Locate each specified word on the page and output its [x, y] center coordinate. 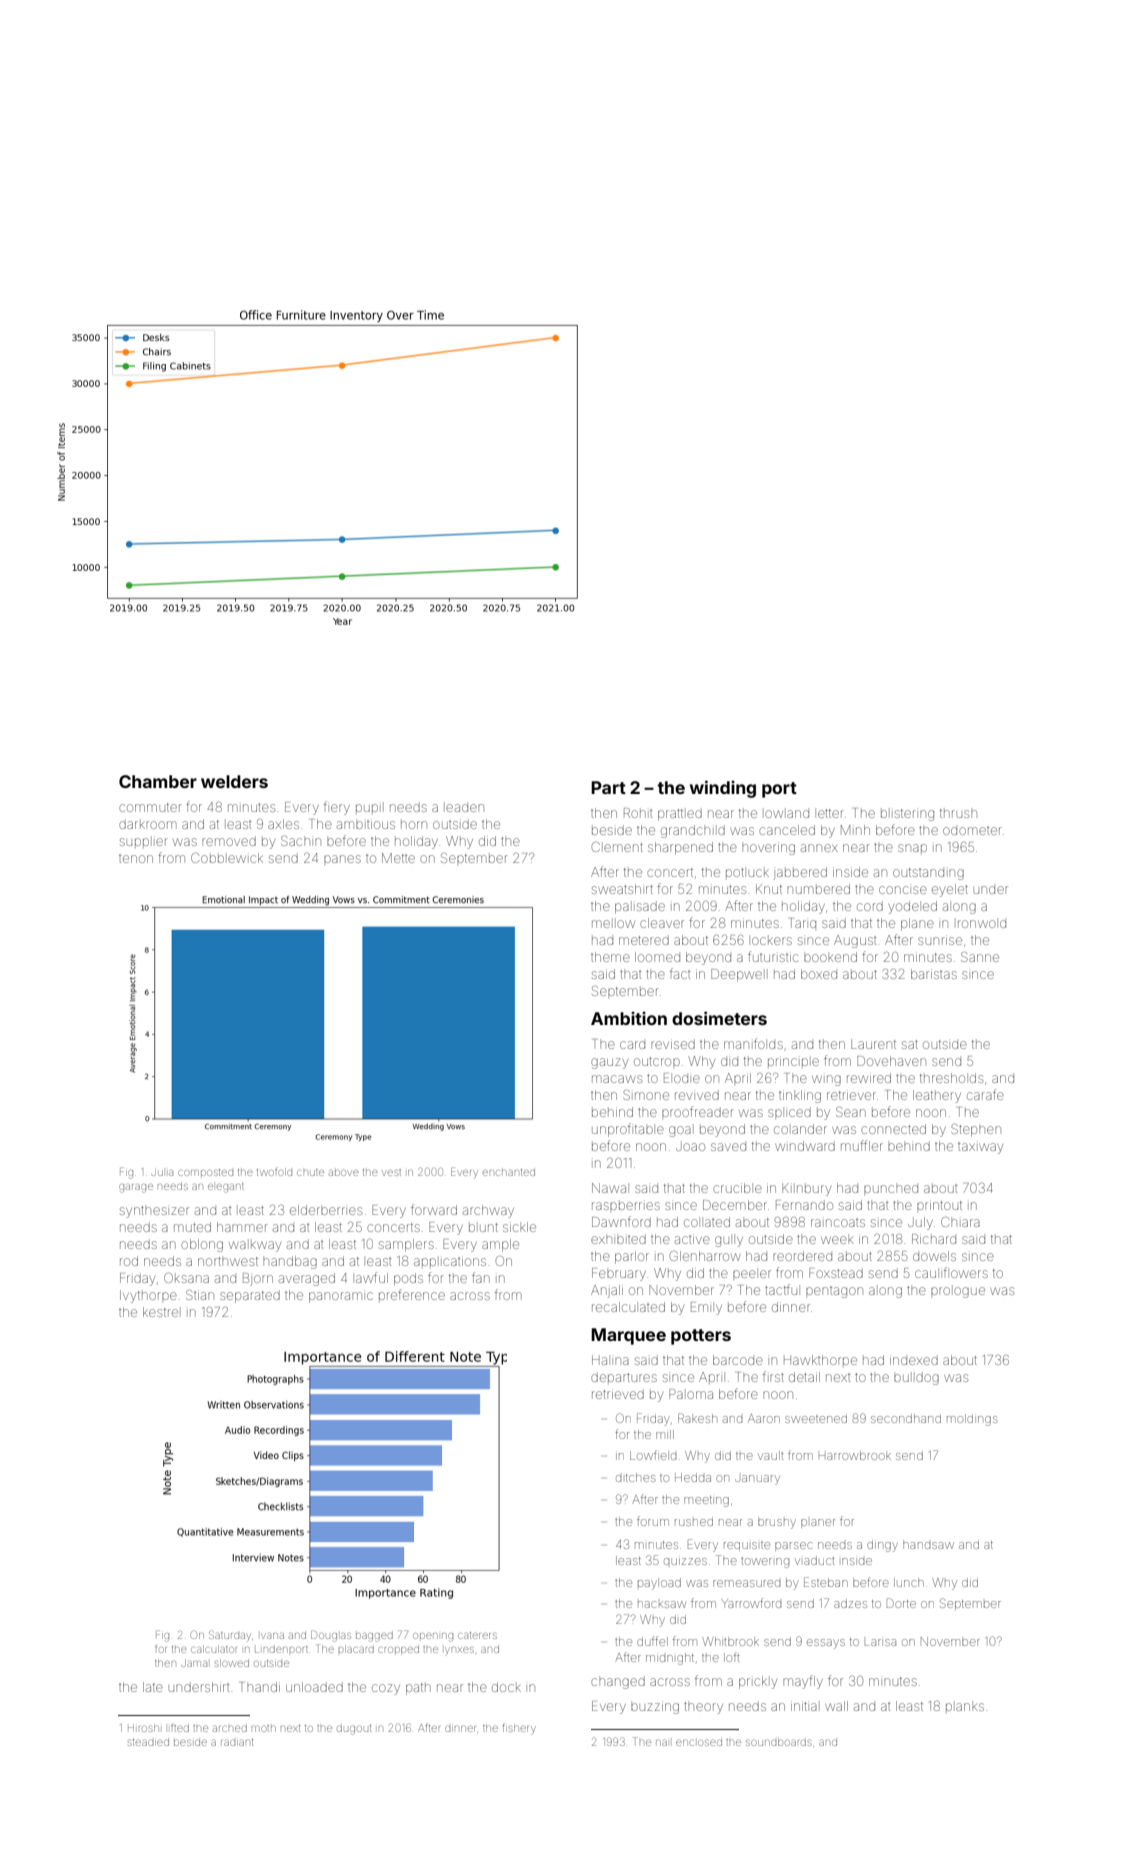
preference [412, 1294]
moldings [972, 1420]
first [773, 1376]
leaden [465, 808]
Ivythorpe [148, 1296]
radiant [237, 1742]
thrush [958, 813]
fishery [519, 1727]
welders [234, 781]
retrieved [618, 1394]
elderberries [326, 1210]
